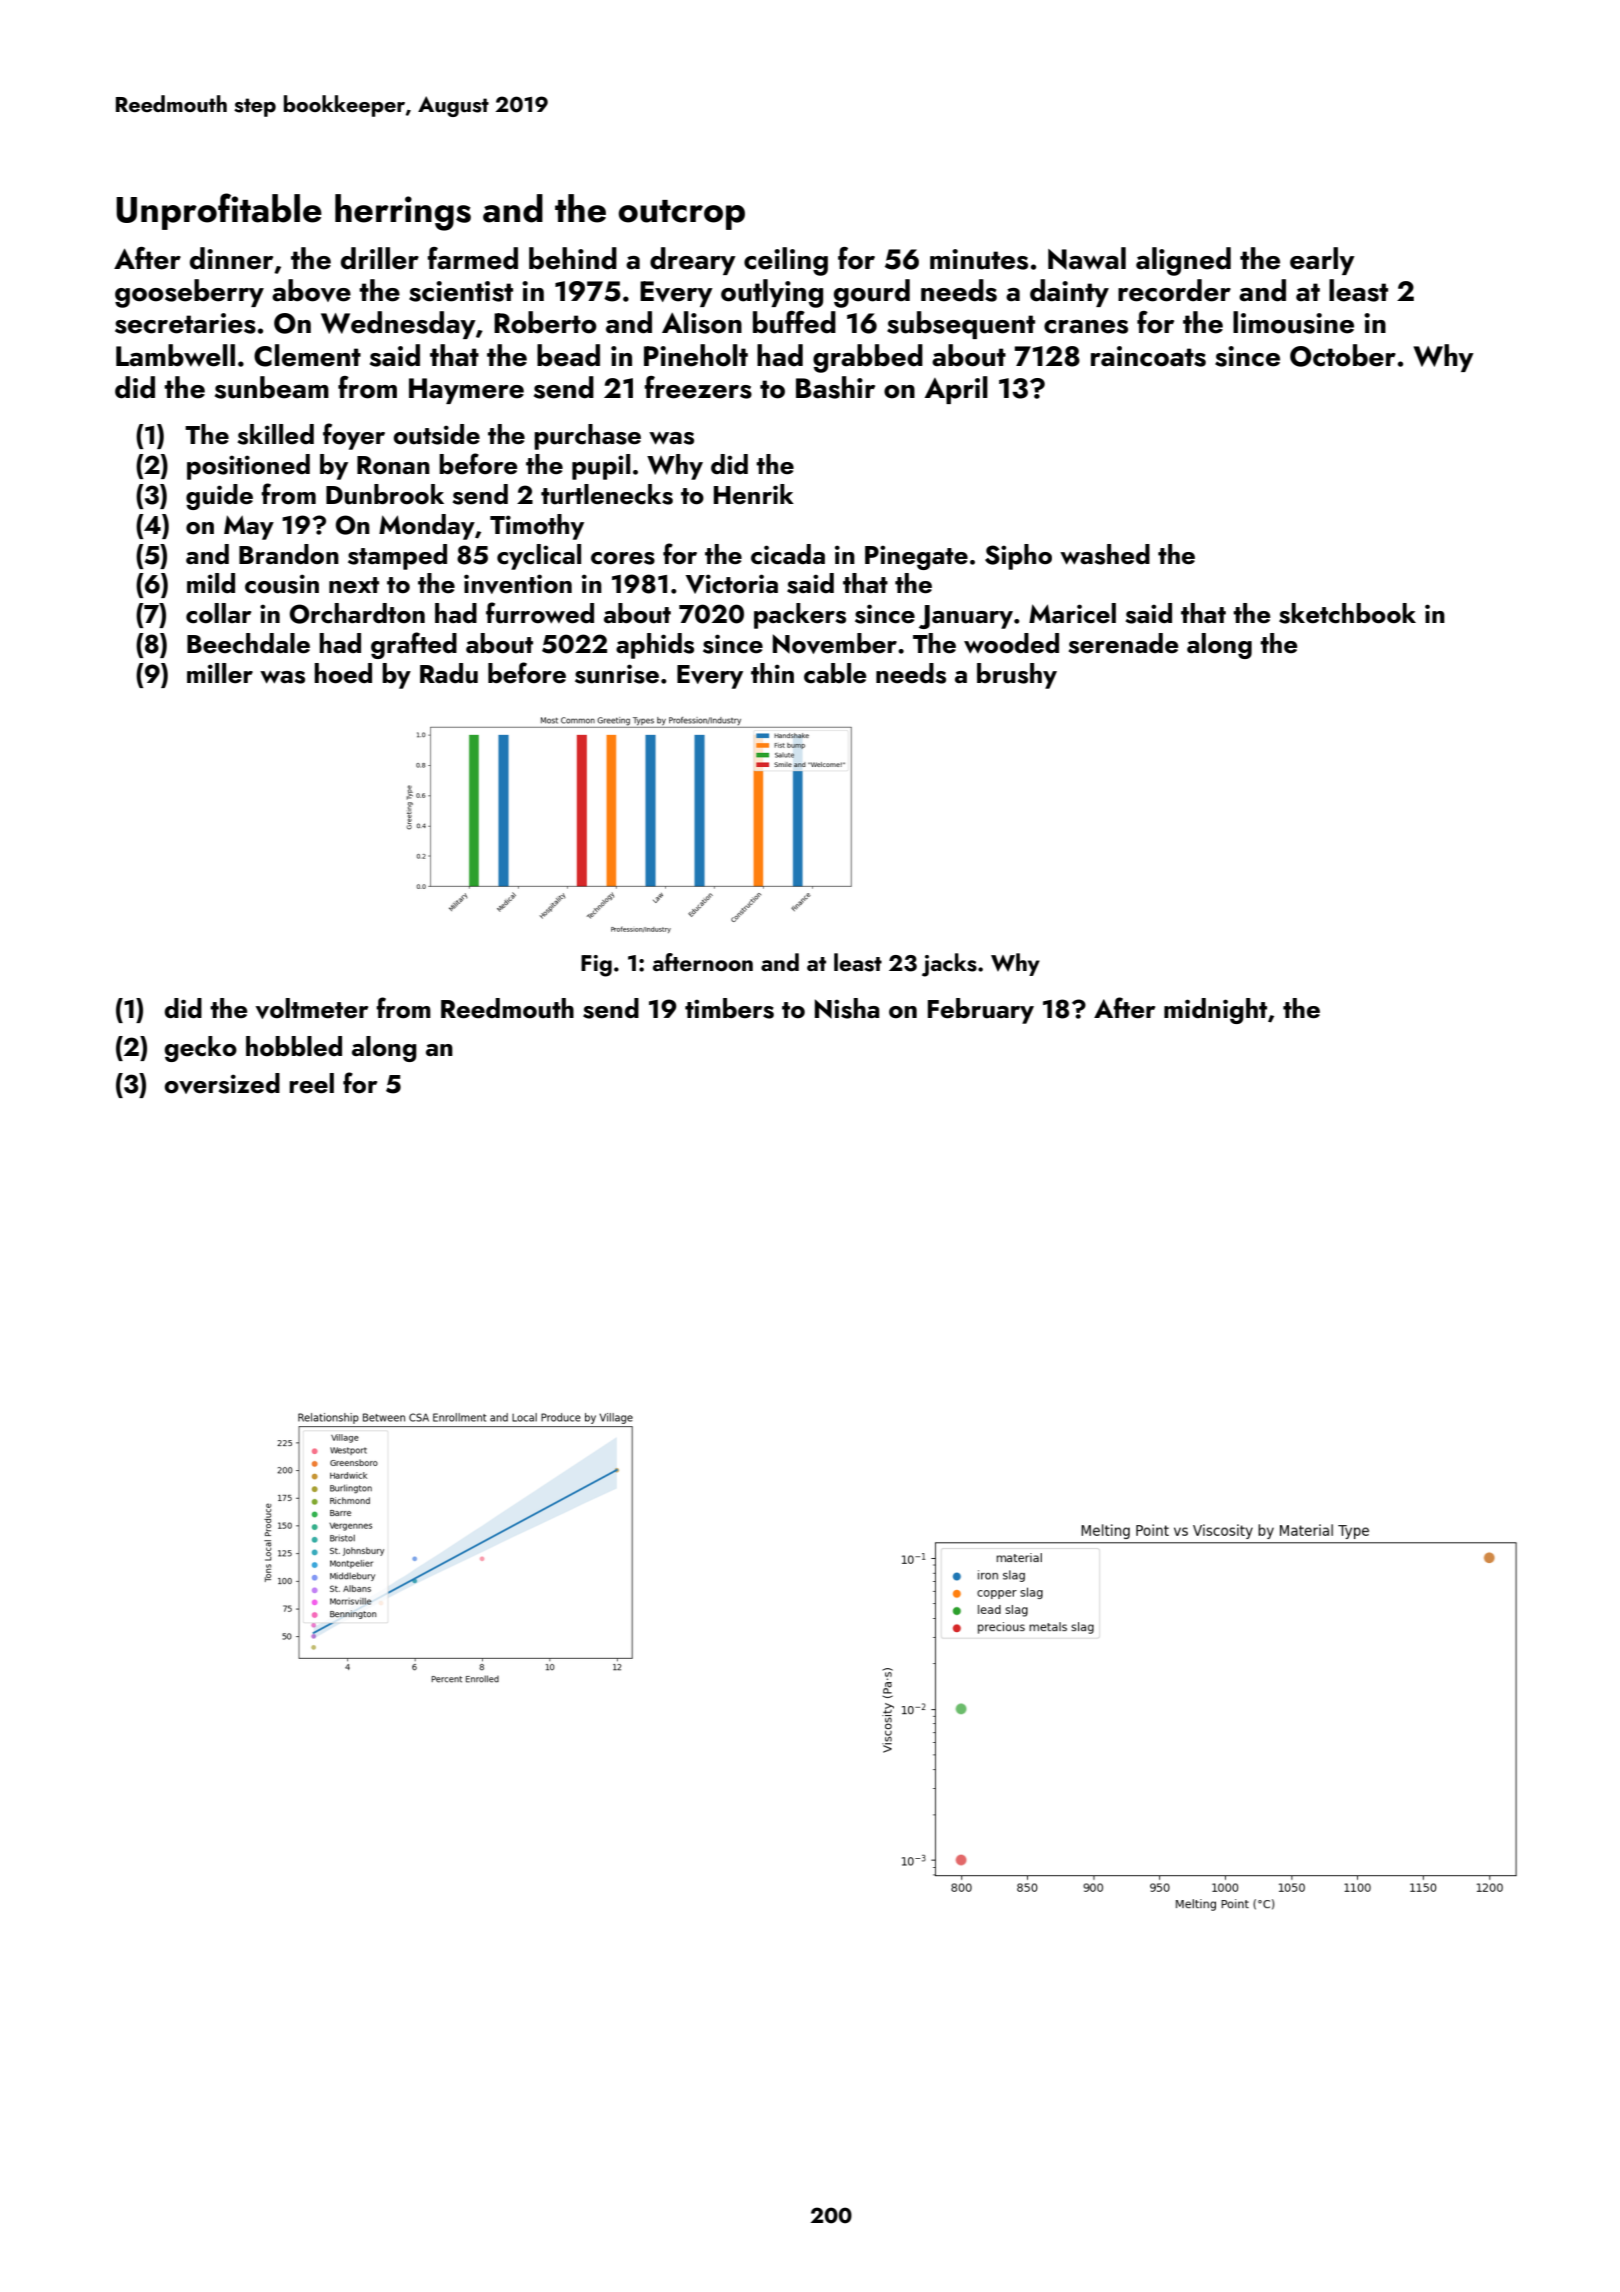  What do you see at coordinates (1148, 356) in the image?
I see `raincoats` at bounding box center [1148, 356].
